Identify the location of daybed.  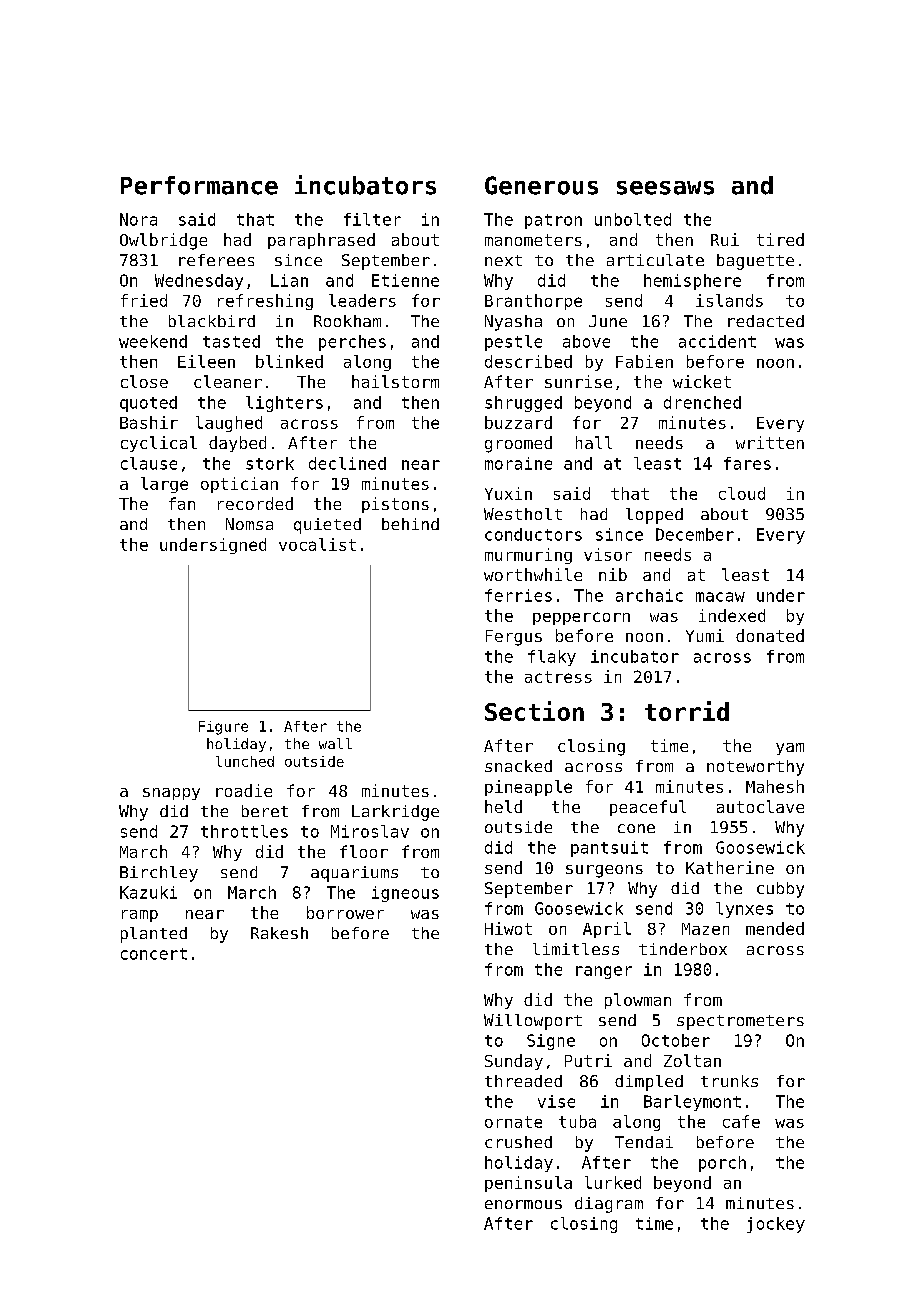
(237, 444).
